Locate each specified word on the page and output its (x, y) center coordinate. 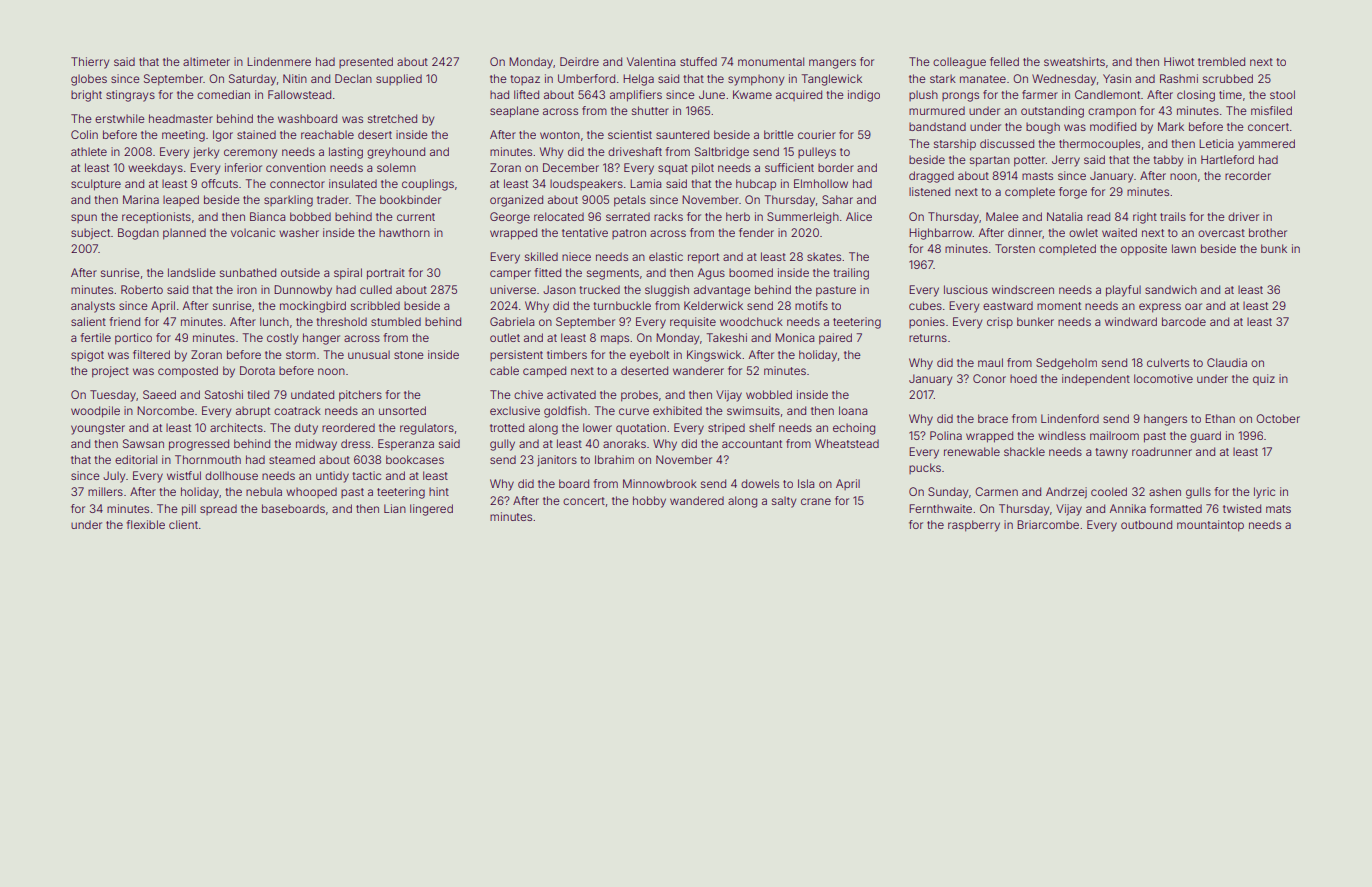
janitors (557, 461)
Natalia (1064, 216)
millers (105, 491)
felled (1004, 61)
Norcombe (165, 410)
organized (516, 201)
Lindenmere (279, 61)
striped (726, 429)
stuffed (698, 61)
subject (90, 233)
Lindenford (1070, 418)
